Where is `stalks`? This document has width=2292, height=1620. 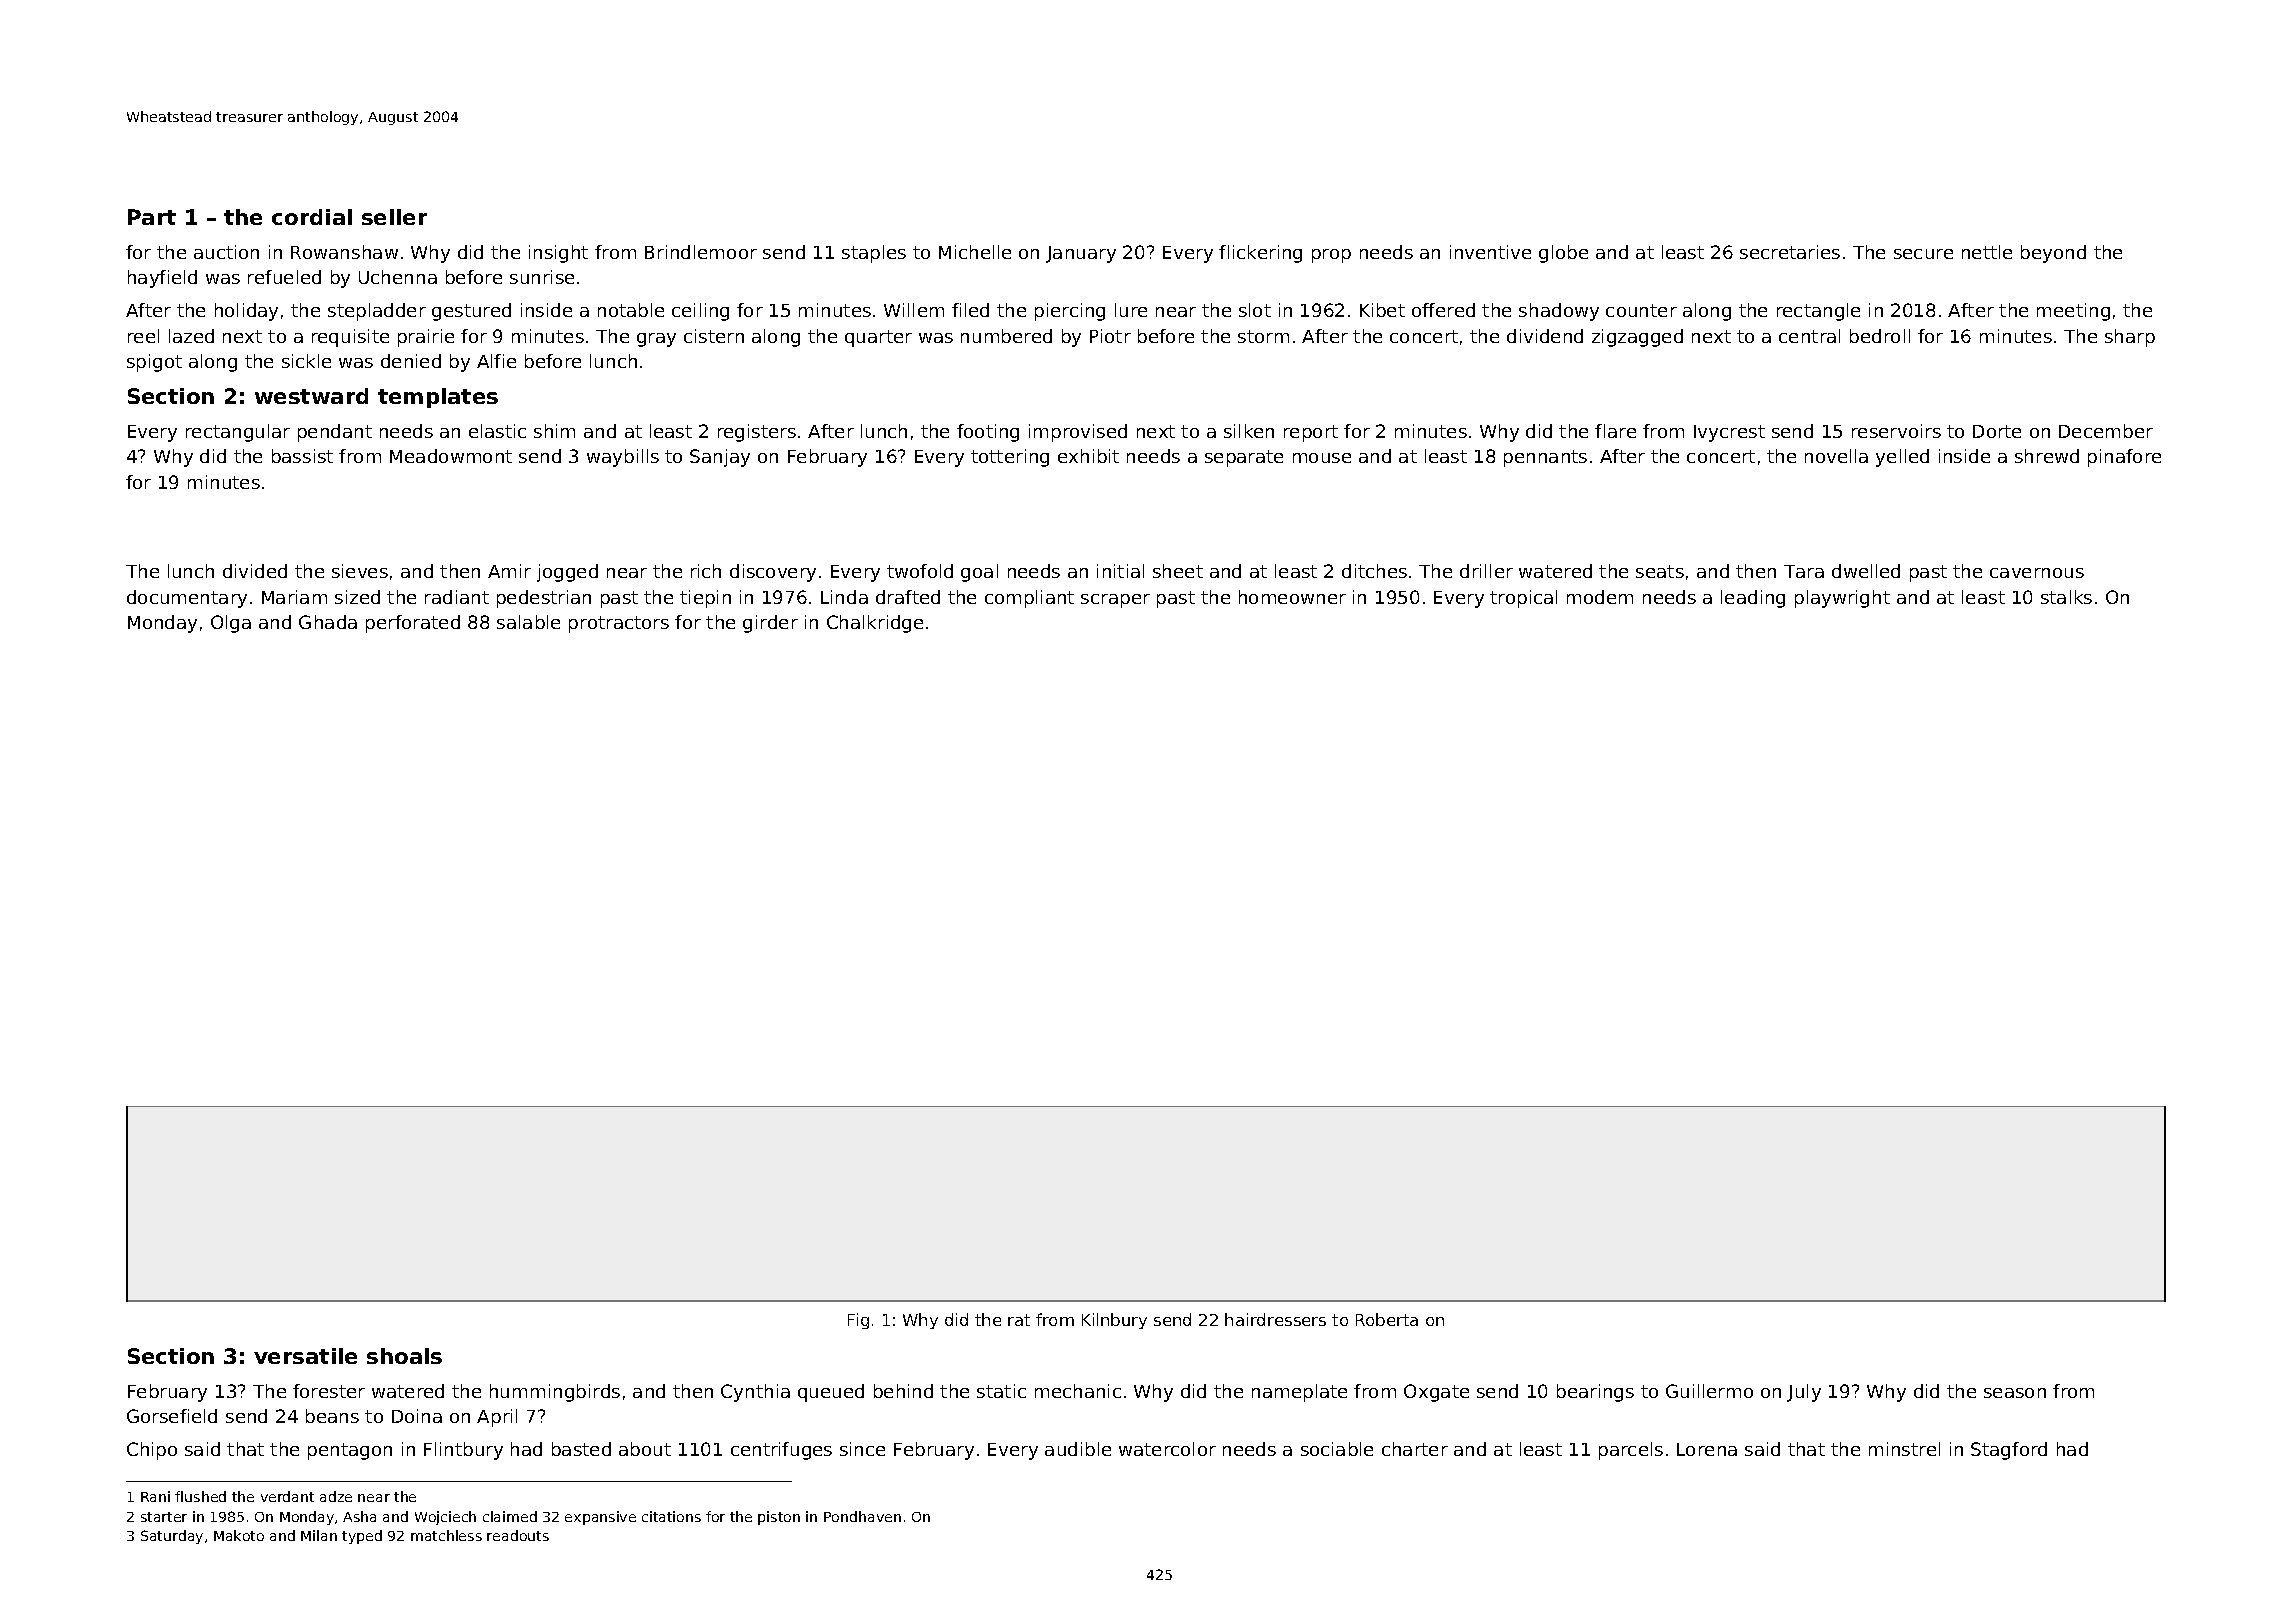 stalks is located at coordinates (2066, 597).
